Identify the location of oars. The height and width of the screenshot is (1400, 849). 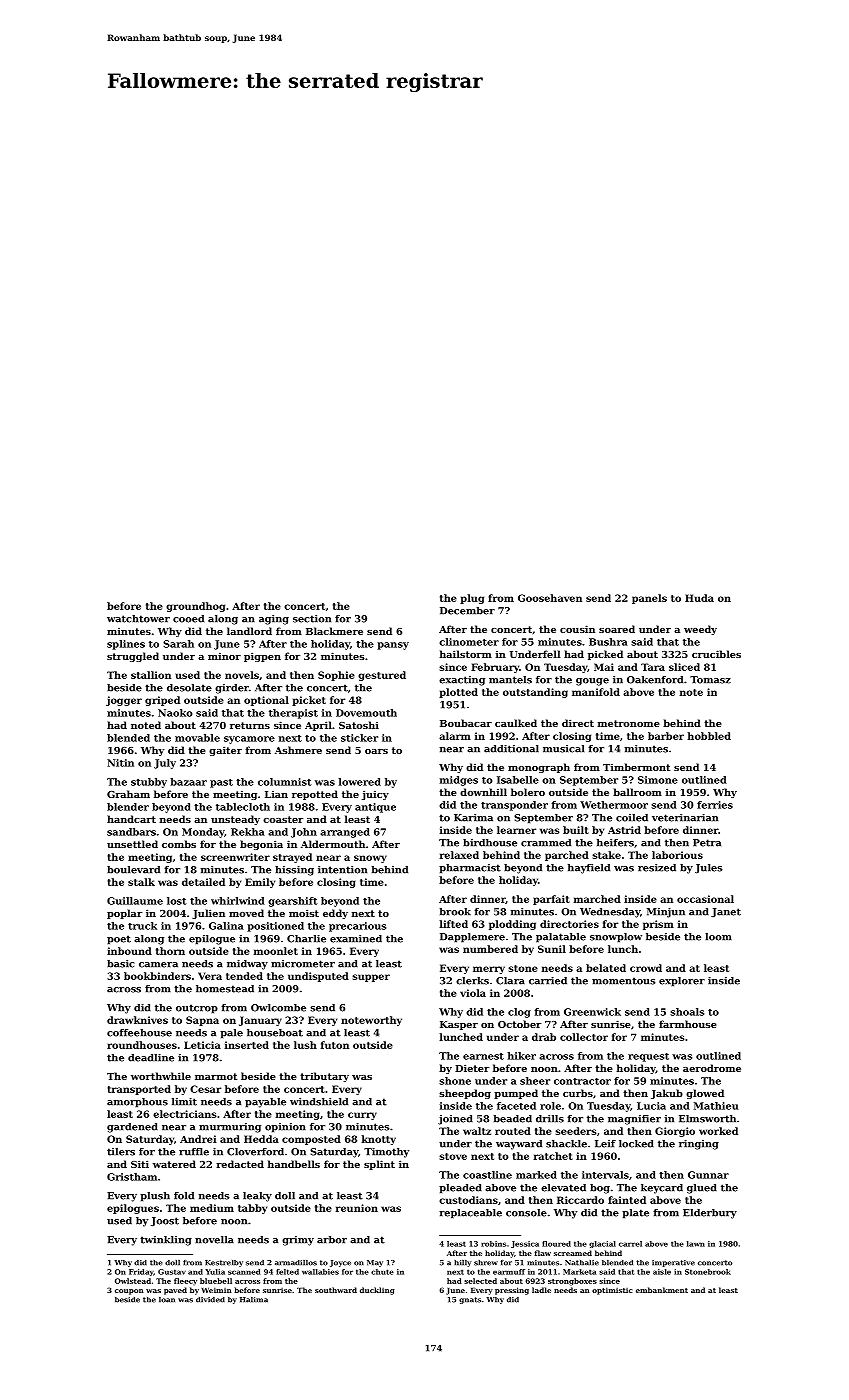
(376, 751).
